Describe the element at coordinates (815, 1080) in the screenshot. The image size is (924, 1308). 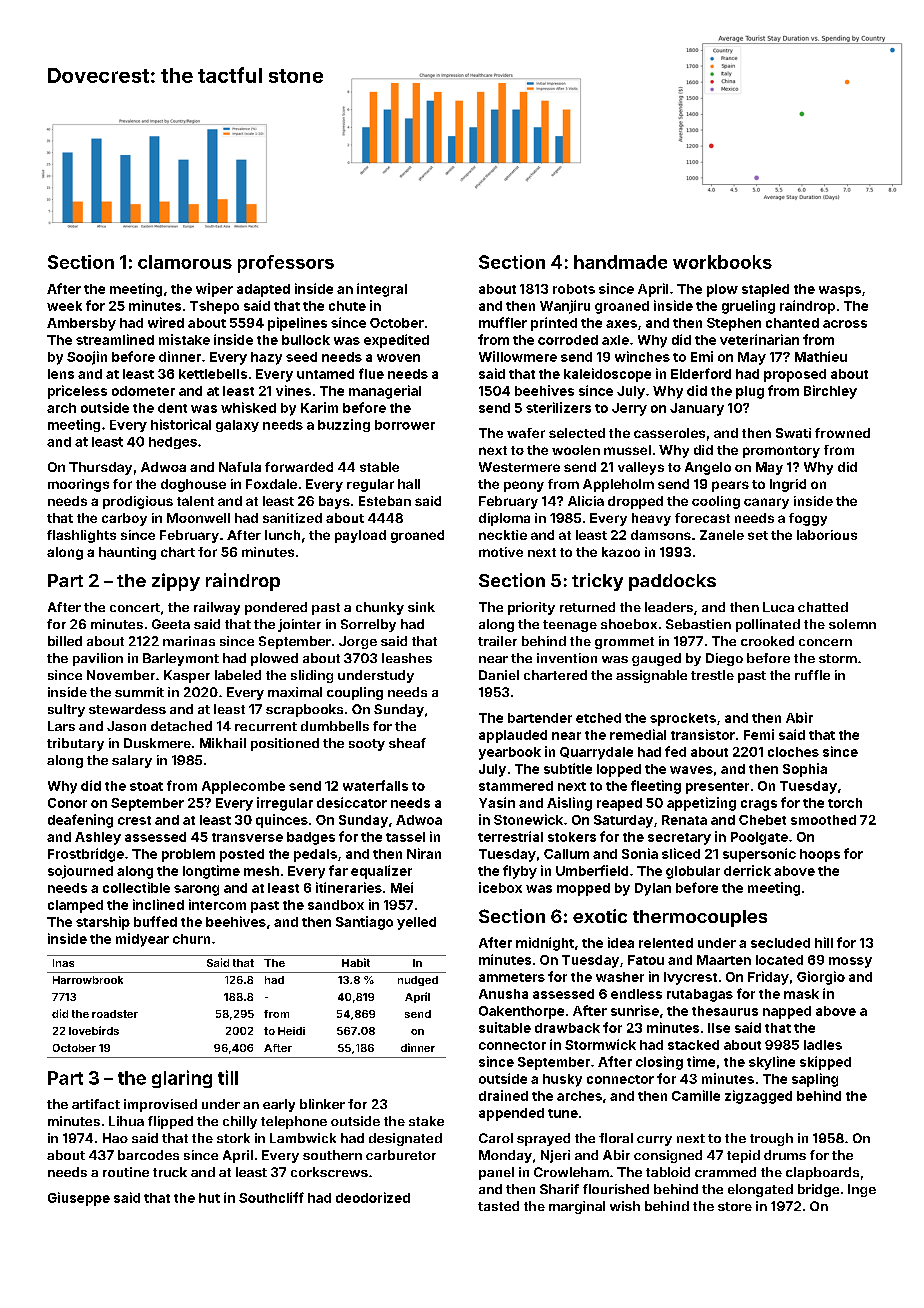
I see `sapling` at that location.
